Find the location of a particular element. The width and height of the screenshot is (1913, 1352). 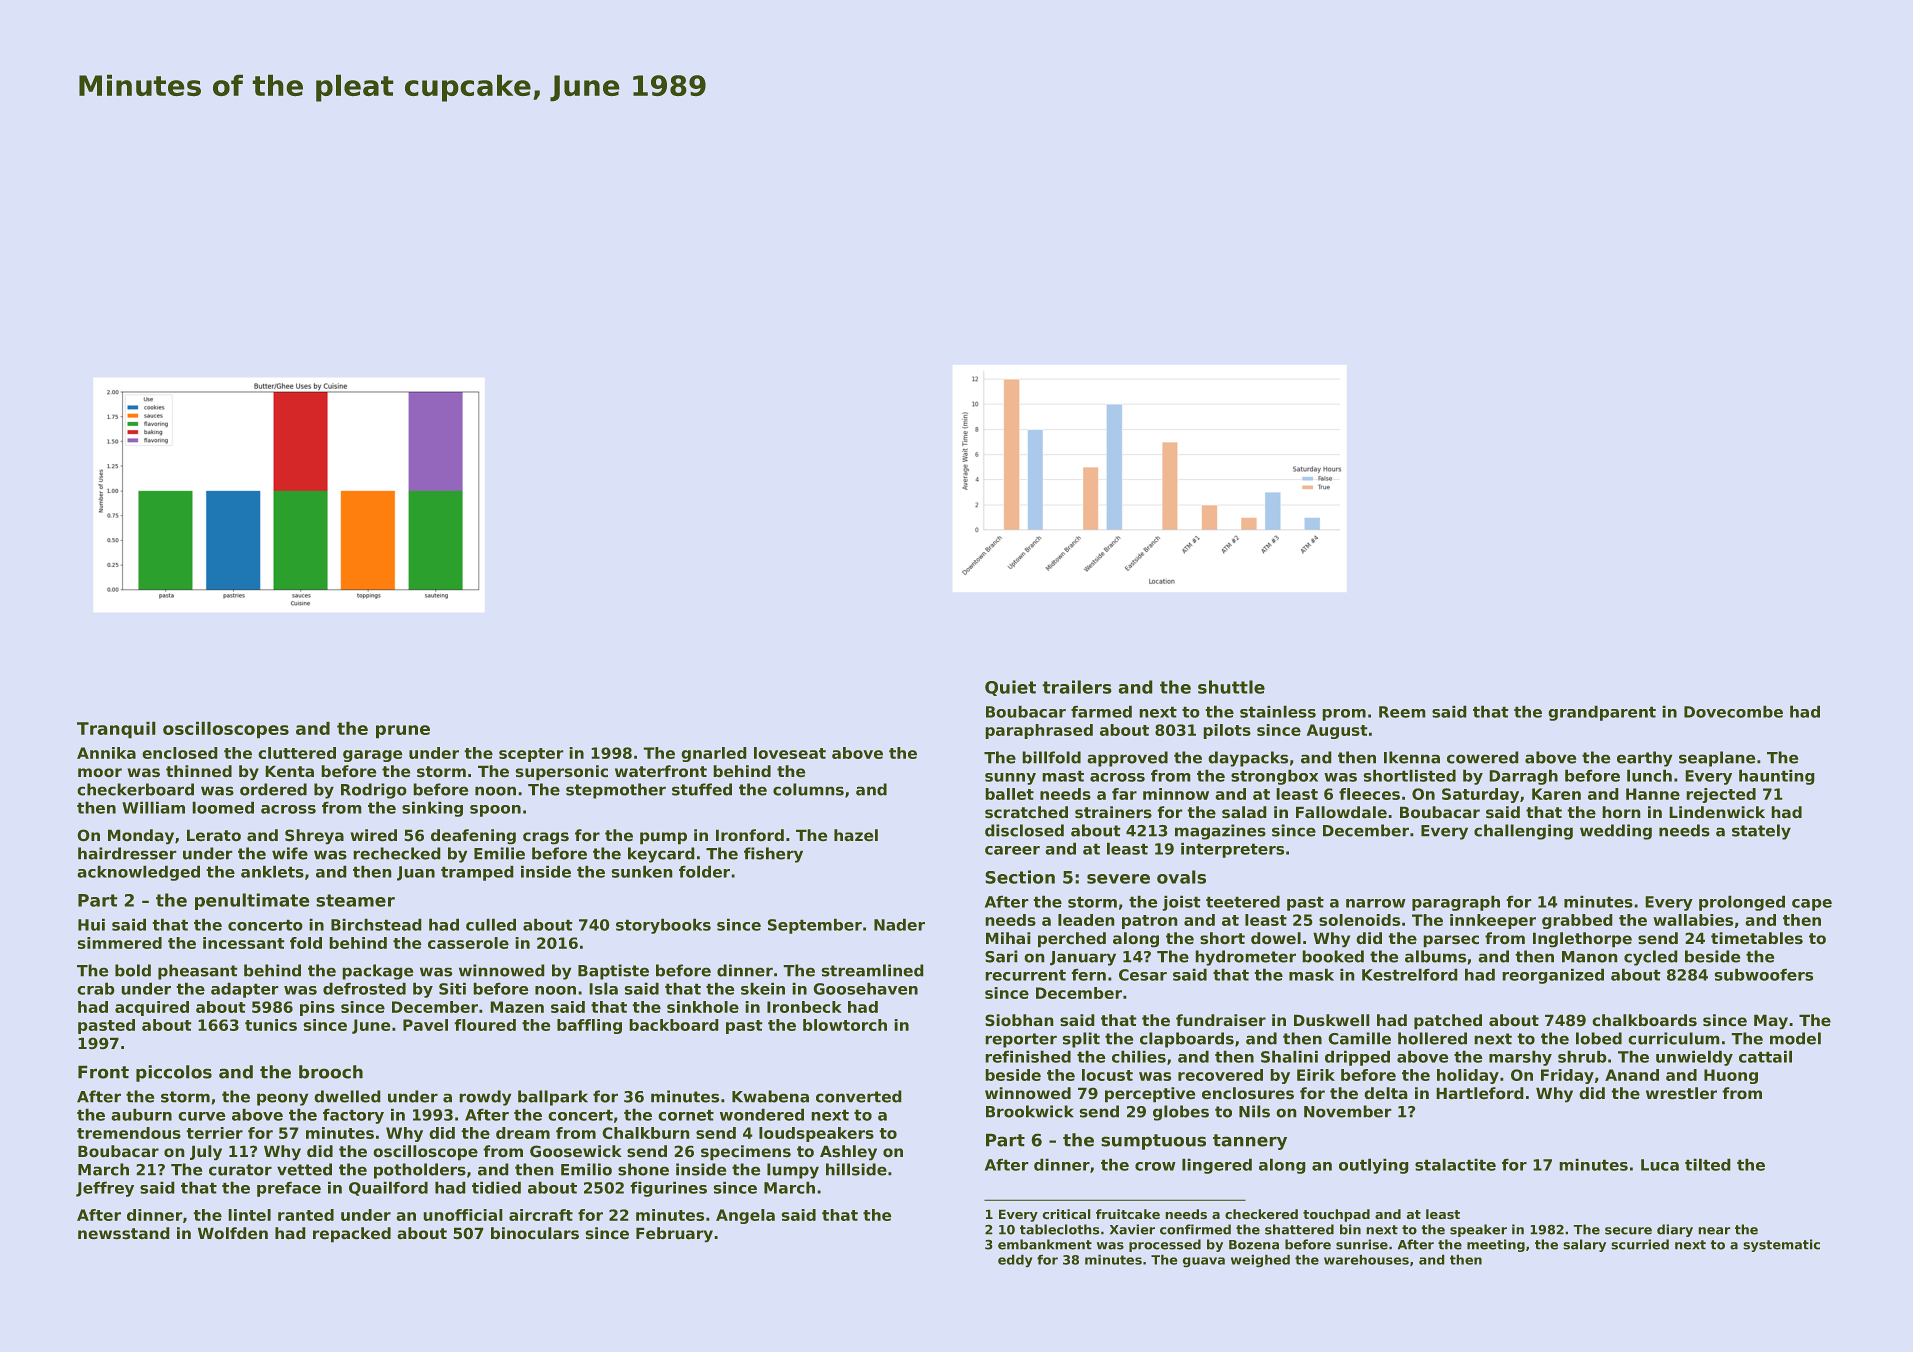

guava is located at coordinates (1204, 1262).
